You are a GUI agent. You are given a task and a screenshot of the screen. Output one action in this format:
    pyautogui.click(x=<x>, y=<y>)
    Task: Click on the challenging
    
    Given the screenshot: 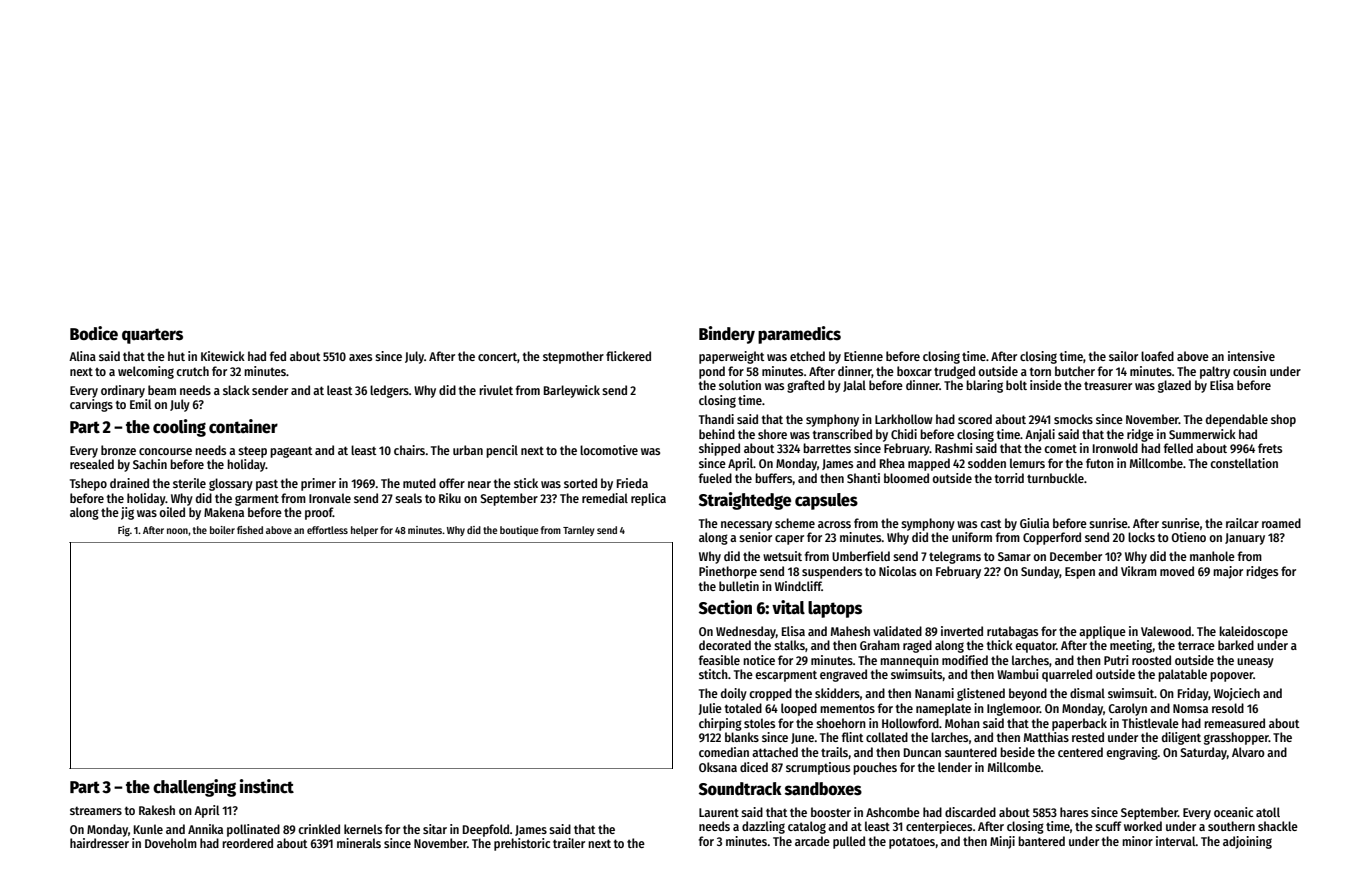 What is the action you would take?
    pyautogui.click(x=194, y=788)
